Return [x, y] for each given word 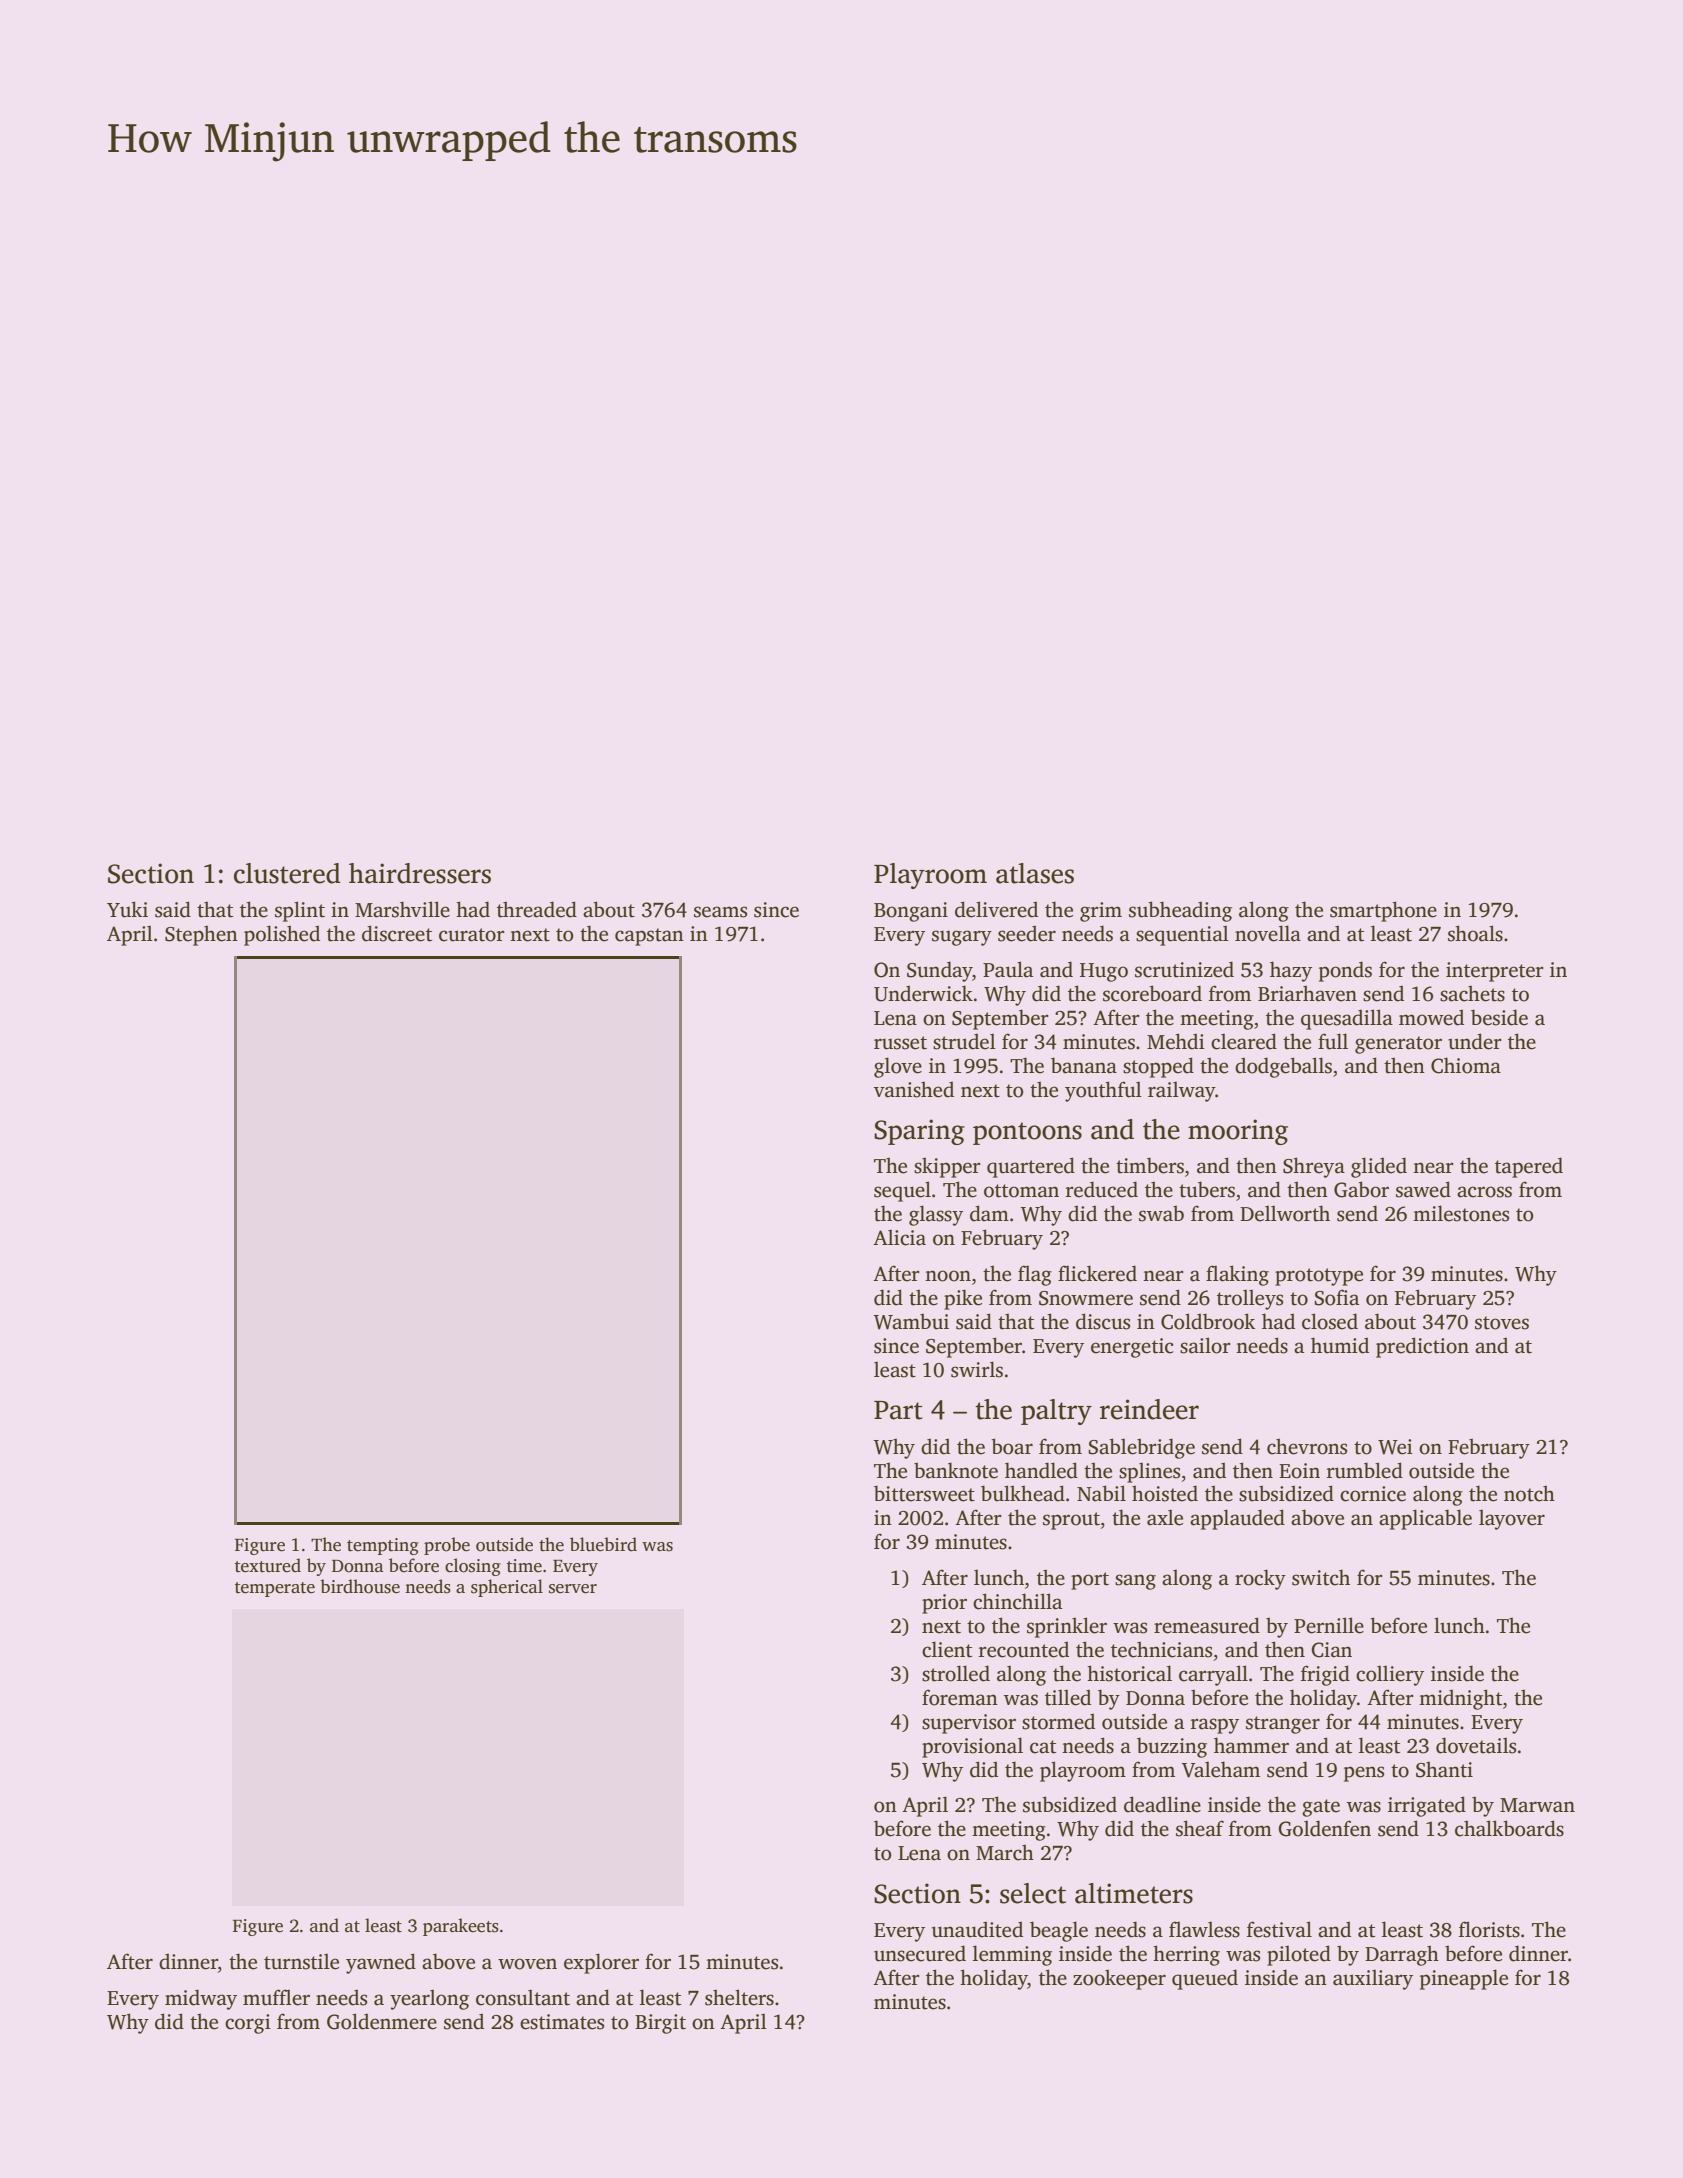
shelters [739, 1997]
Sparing [919, 1132]
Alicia [899, 1238]
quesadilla [1347, 1019]
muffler [276, 1997]
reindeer [1149, 1409]
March [1005, 1852]
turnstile [301, 1962]
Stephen [201, 935]
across [1484, 1192]
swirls [977, 1369]
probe [447, 1546]
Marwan [1537, 1805]
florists [1489, 1929]
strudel [964, 1041]
